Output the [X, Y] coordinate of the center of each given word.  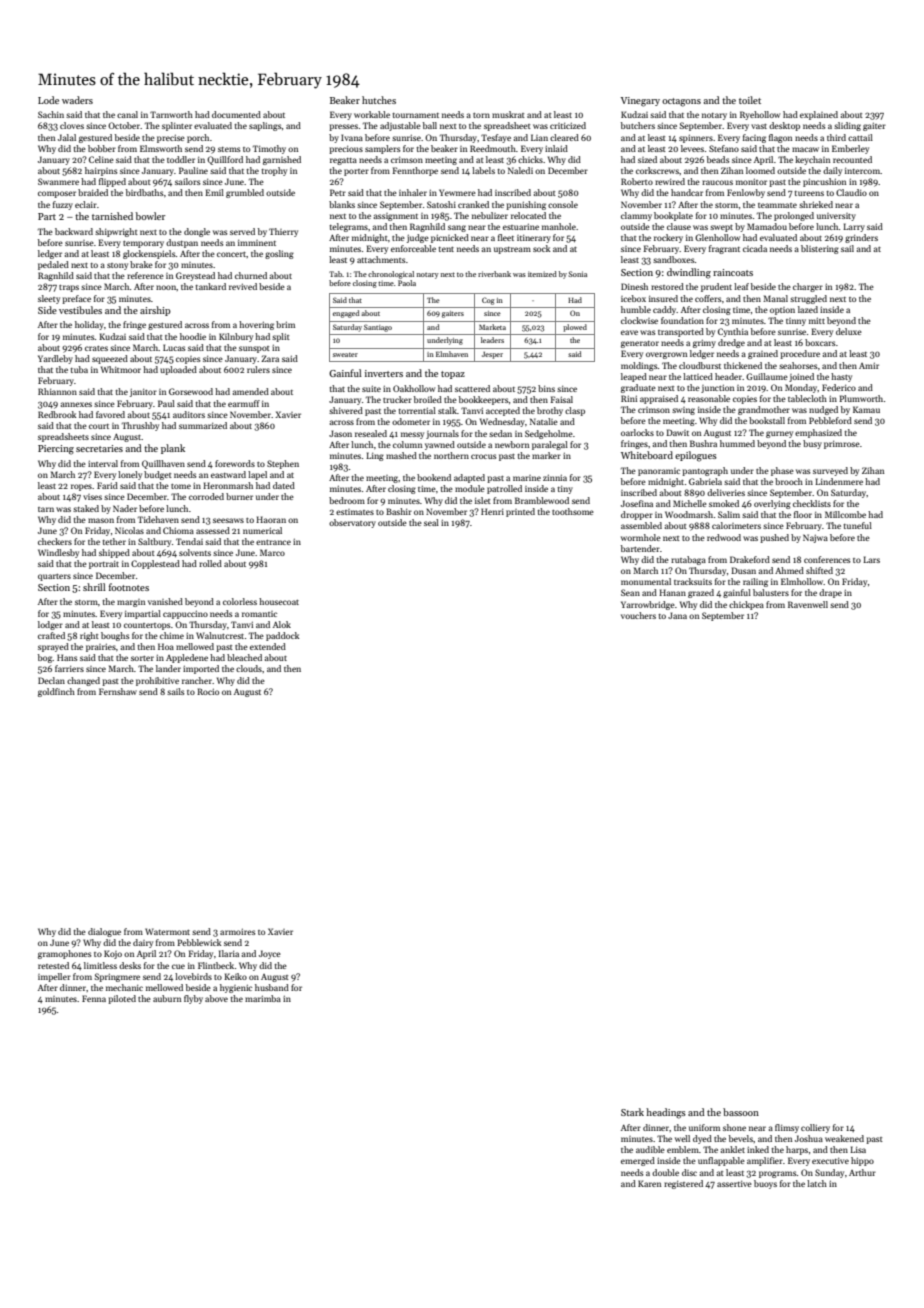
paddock [282, 636]
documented [236, 114]
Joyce [270, 954]
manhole [559, 226]
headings [666, 1113]
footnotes [129, 587]
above [216, 998]
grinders [861, 238]
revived [243, 286]
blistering [820, 249]
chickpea [746, 605]
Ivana [352, 137]
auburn [167, 998]
